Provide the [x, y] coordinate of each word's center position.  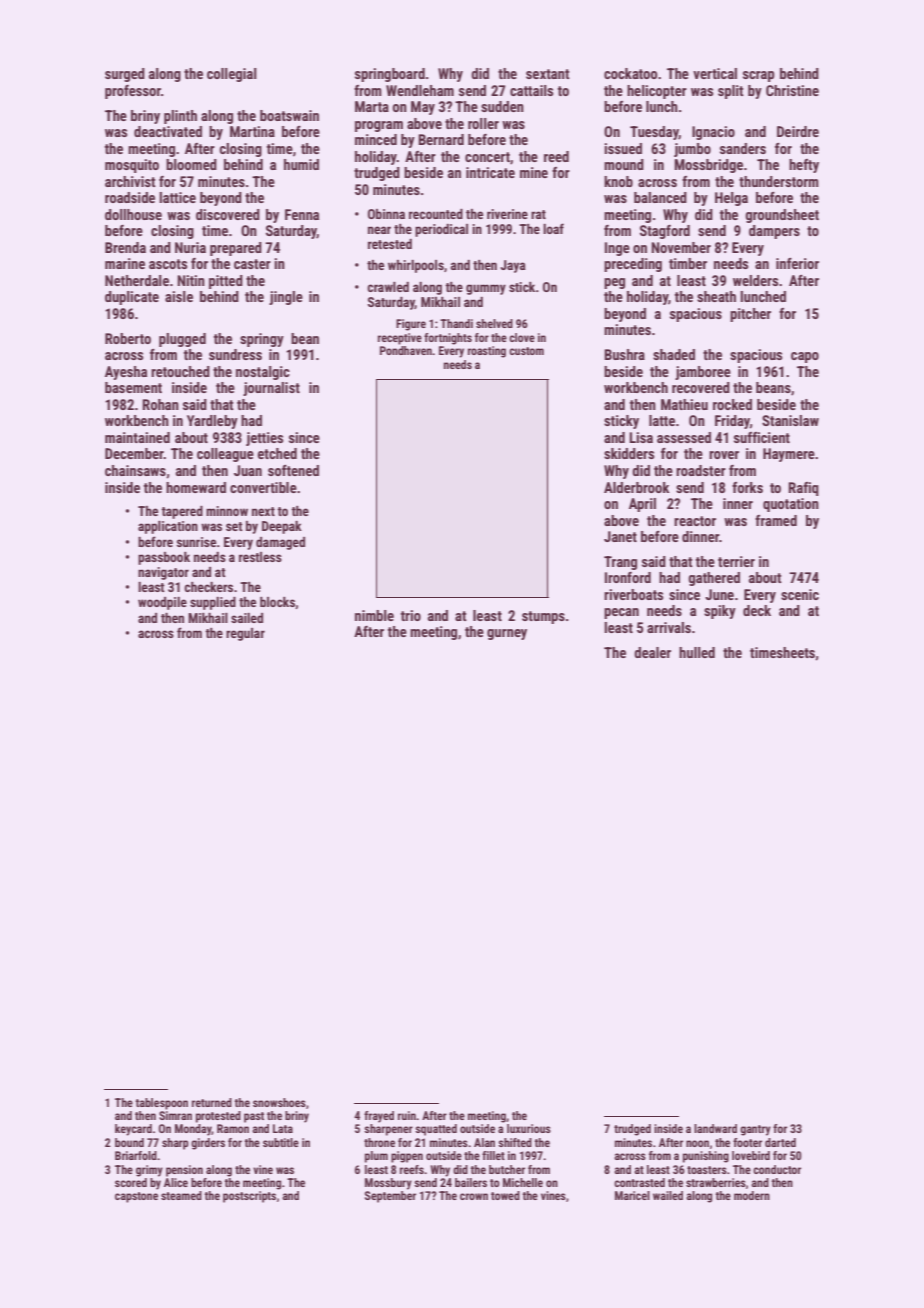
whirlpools [416, 266]
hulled [697, 652]
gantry [755, 1130]
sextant [548, 74]
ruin [407, 1115]
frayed [379, 1117]
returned [212, 1102]
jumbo [692, 150]
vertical [715, 73]
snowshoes [279, 1102]
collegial [232, 75]
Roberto [128, 338]
